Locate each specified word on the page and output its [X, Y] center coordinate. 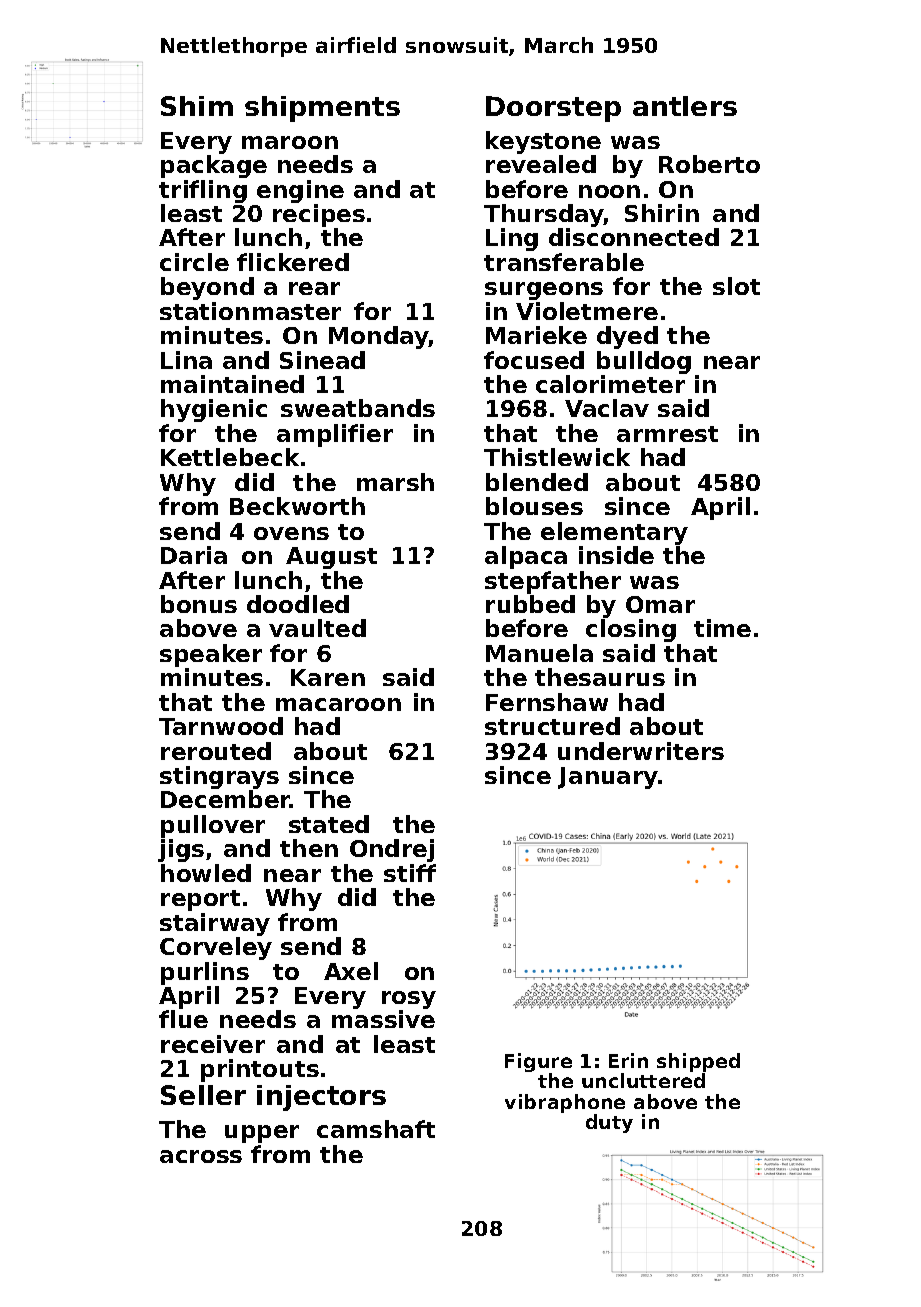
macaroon [338, 704]
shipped [698, 1062]
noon [609, 191]
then [309, 848]
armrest [667, 434]
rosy [409, 1000]
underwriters [641, 751]
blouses [534, 506]
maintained [232, 384]
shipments [322, 109]
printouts [260, 1070]
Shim [197, 106]
